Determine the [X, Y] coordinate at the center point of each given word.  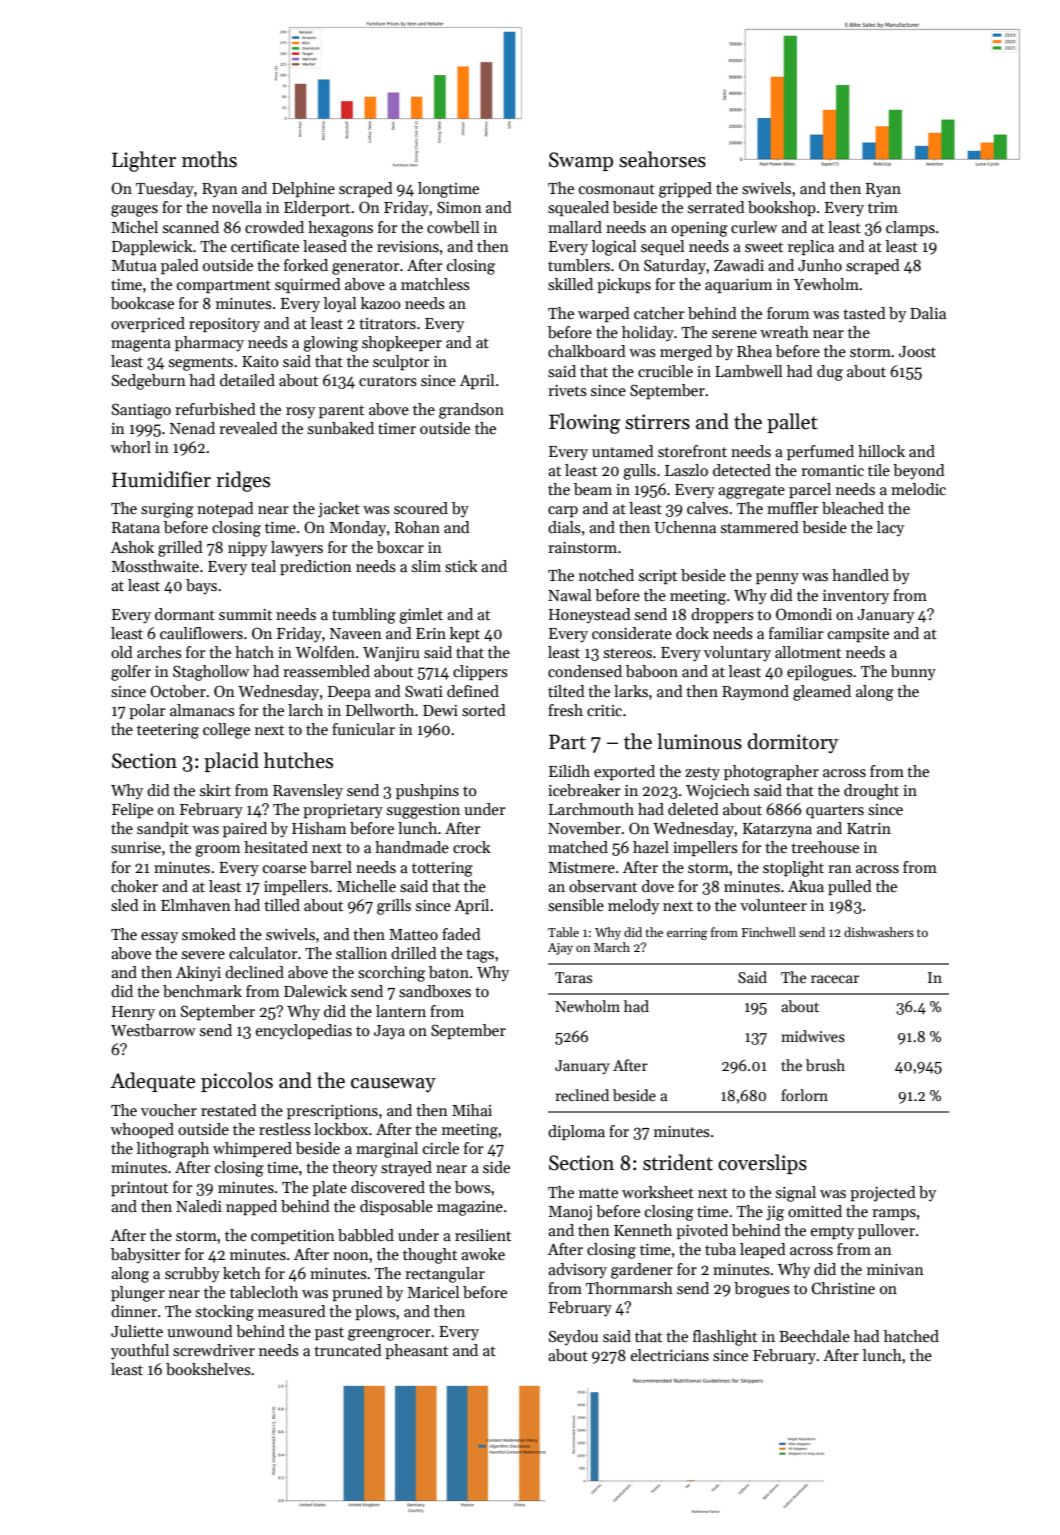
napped [251, 1207]
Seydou [573, 1337]
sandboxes [435, 991]
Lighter [144, 161]
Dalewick [315, 991]
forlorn [804, 1095]
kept [465, 634]
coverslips [762, 1164]
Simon [459, 207]
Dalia [928, 313]
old [122, 652]
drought [871, 792]
